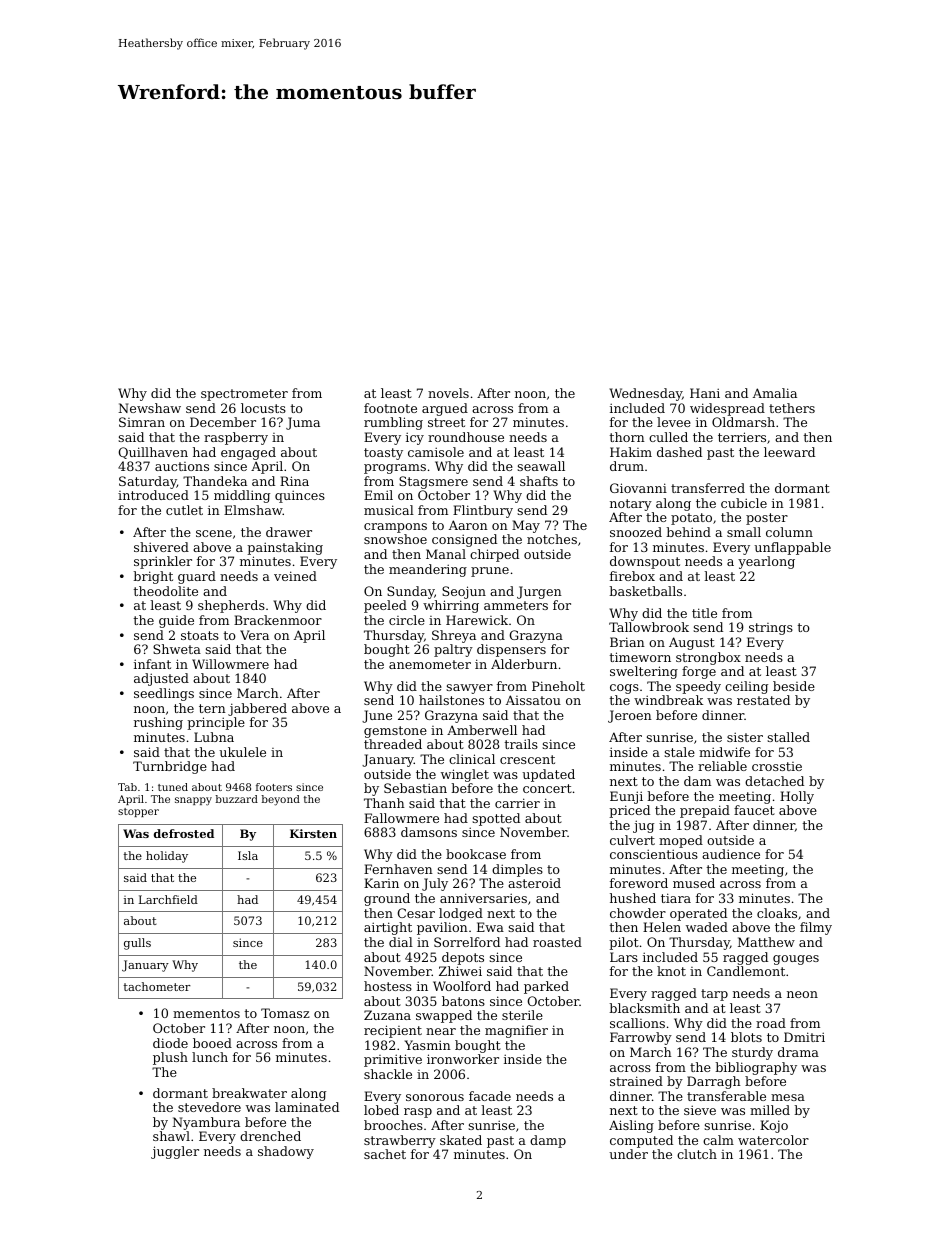 This page has width=952, height=1233. I want to click on lodged, so click(461, 914).
